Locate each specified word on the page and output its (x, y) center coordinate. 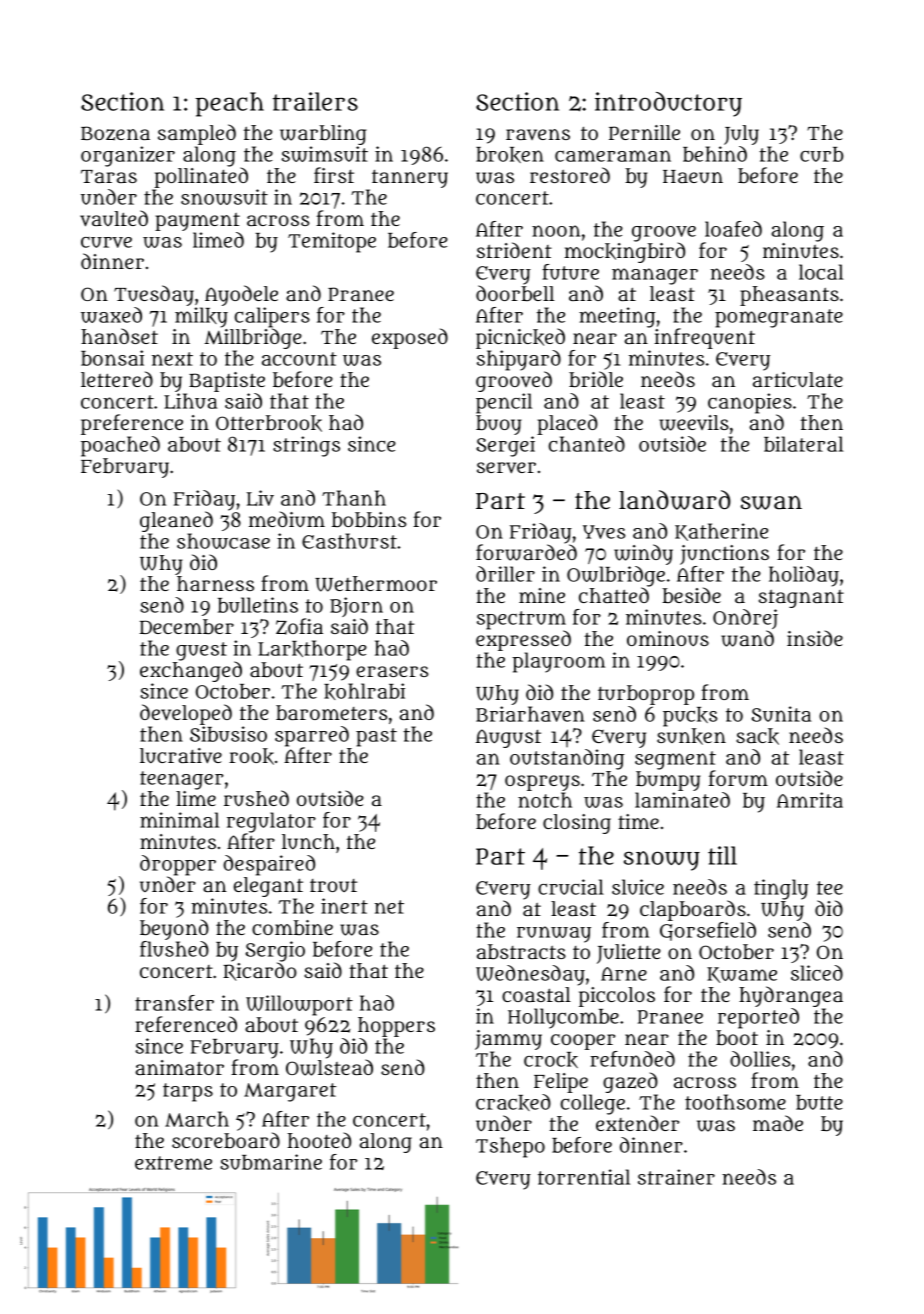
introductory (668, 104)
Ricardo (260, 971)
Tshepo (510, 1147)
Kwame (742, 975)
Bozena (115, 133)
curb (821, 154)
